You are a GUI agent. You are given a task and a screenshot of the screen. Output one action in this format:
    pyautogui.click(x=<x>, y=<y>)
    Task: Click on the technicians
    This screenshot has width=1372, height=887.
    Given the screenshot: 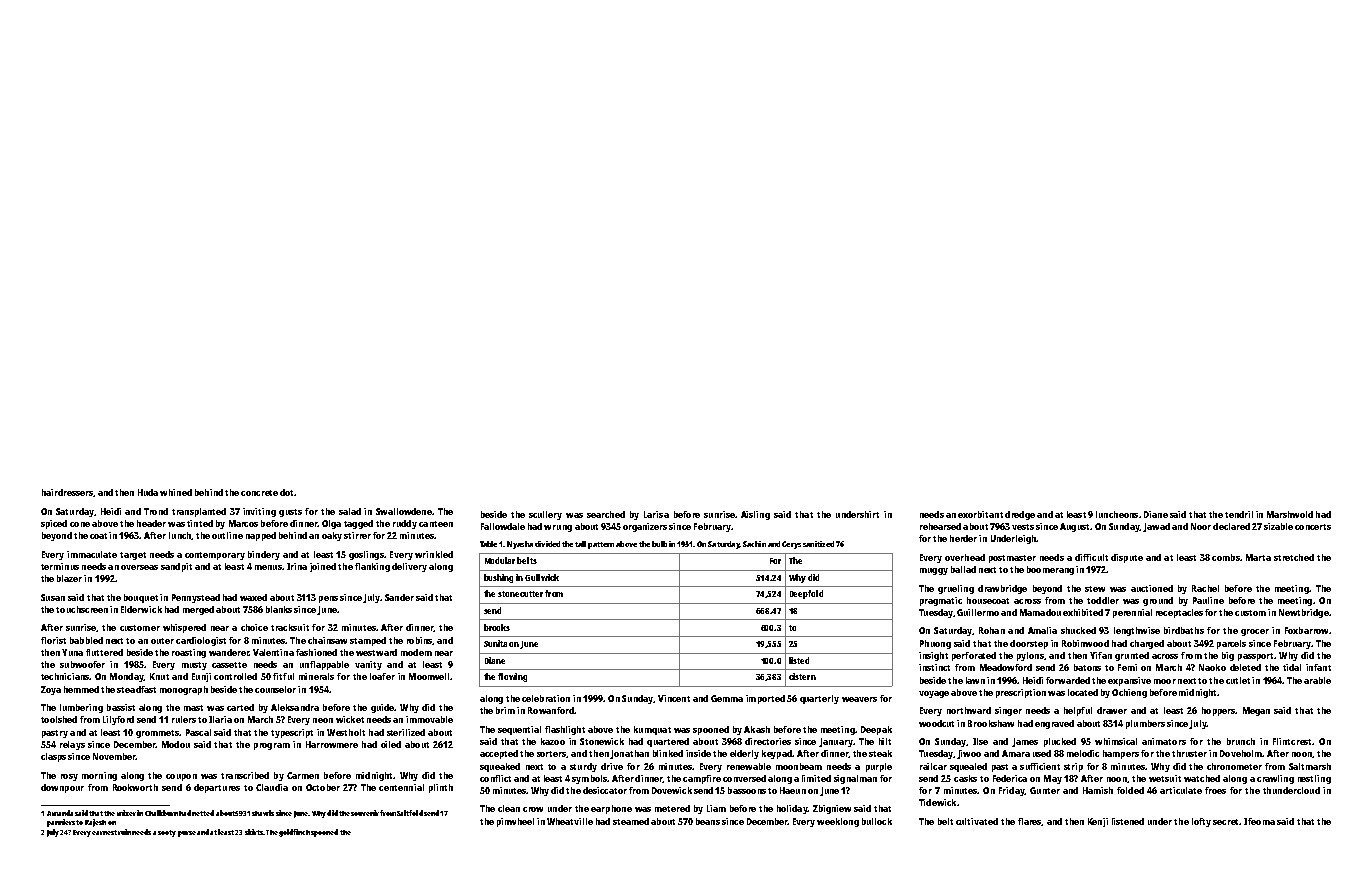 What is the action you would take?
    pyautogui.click(x=65, y=676)
